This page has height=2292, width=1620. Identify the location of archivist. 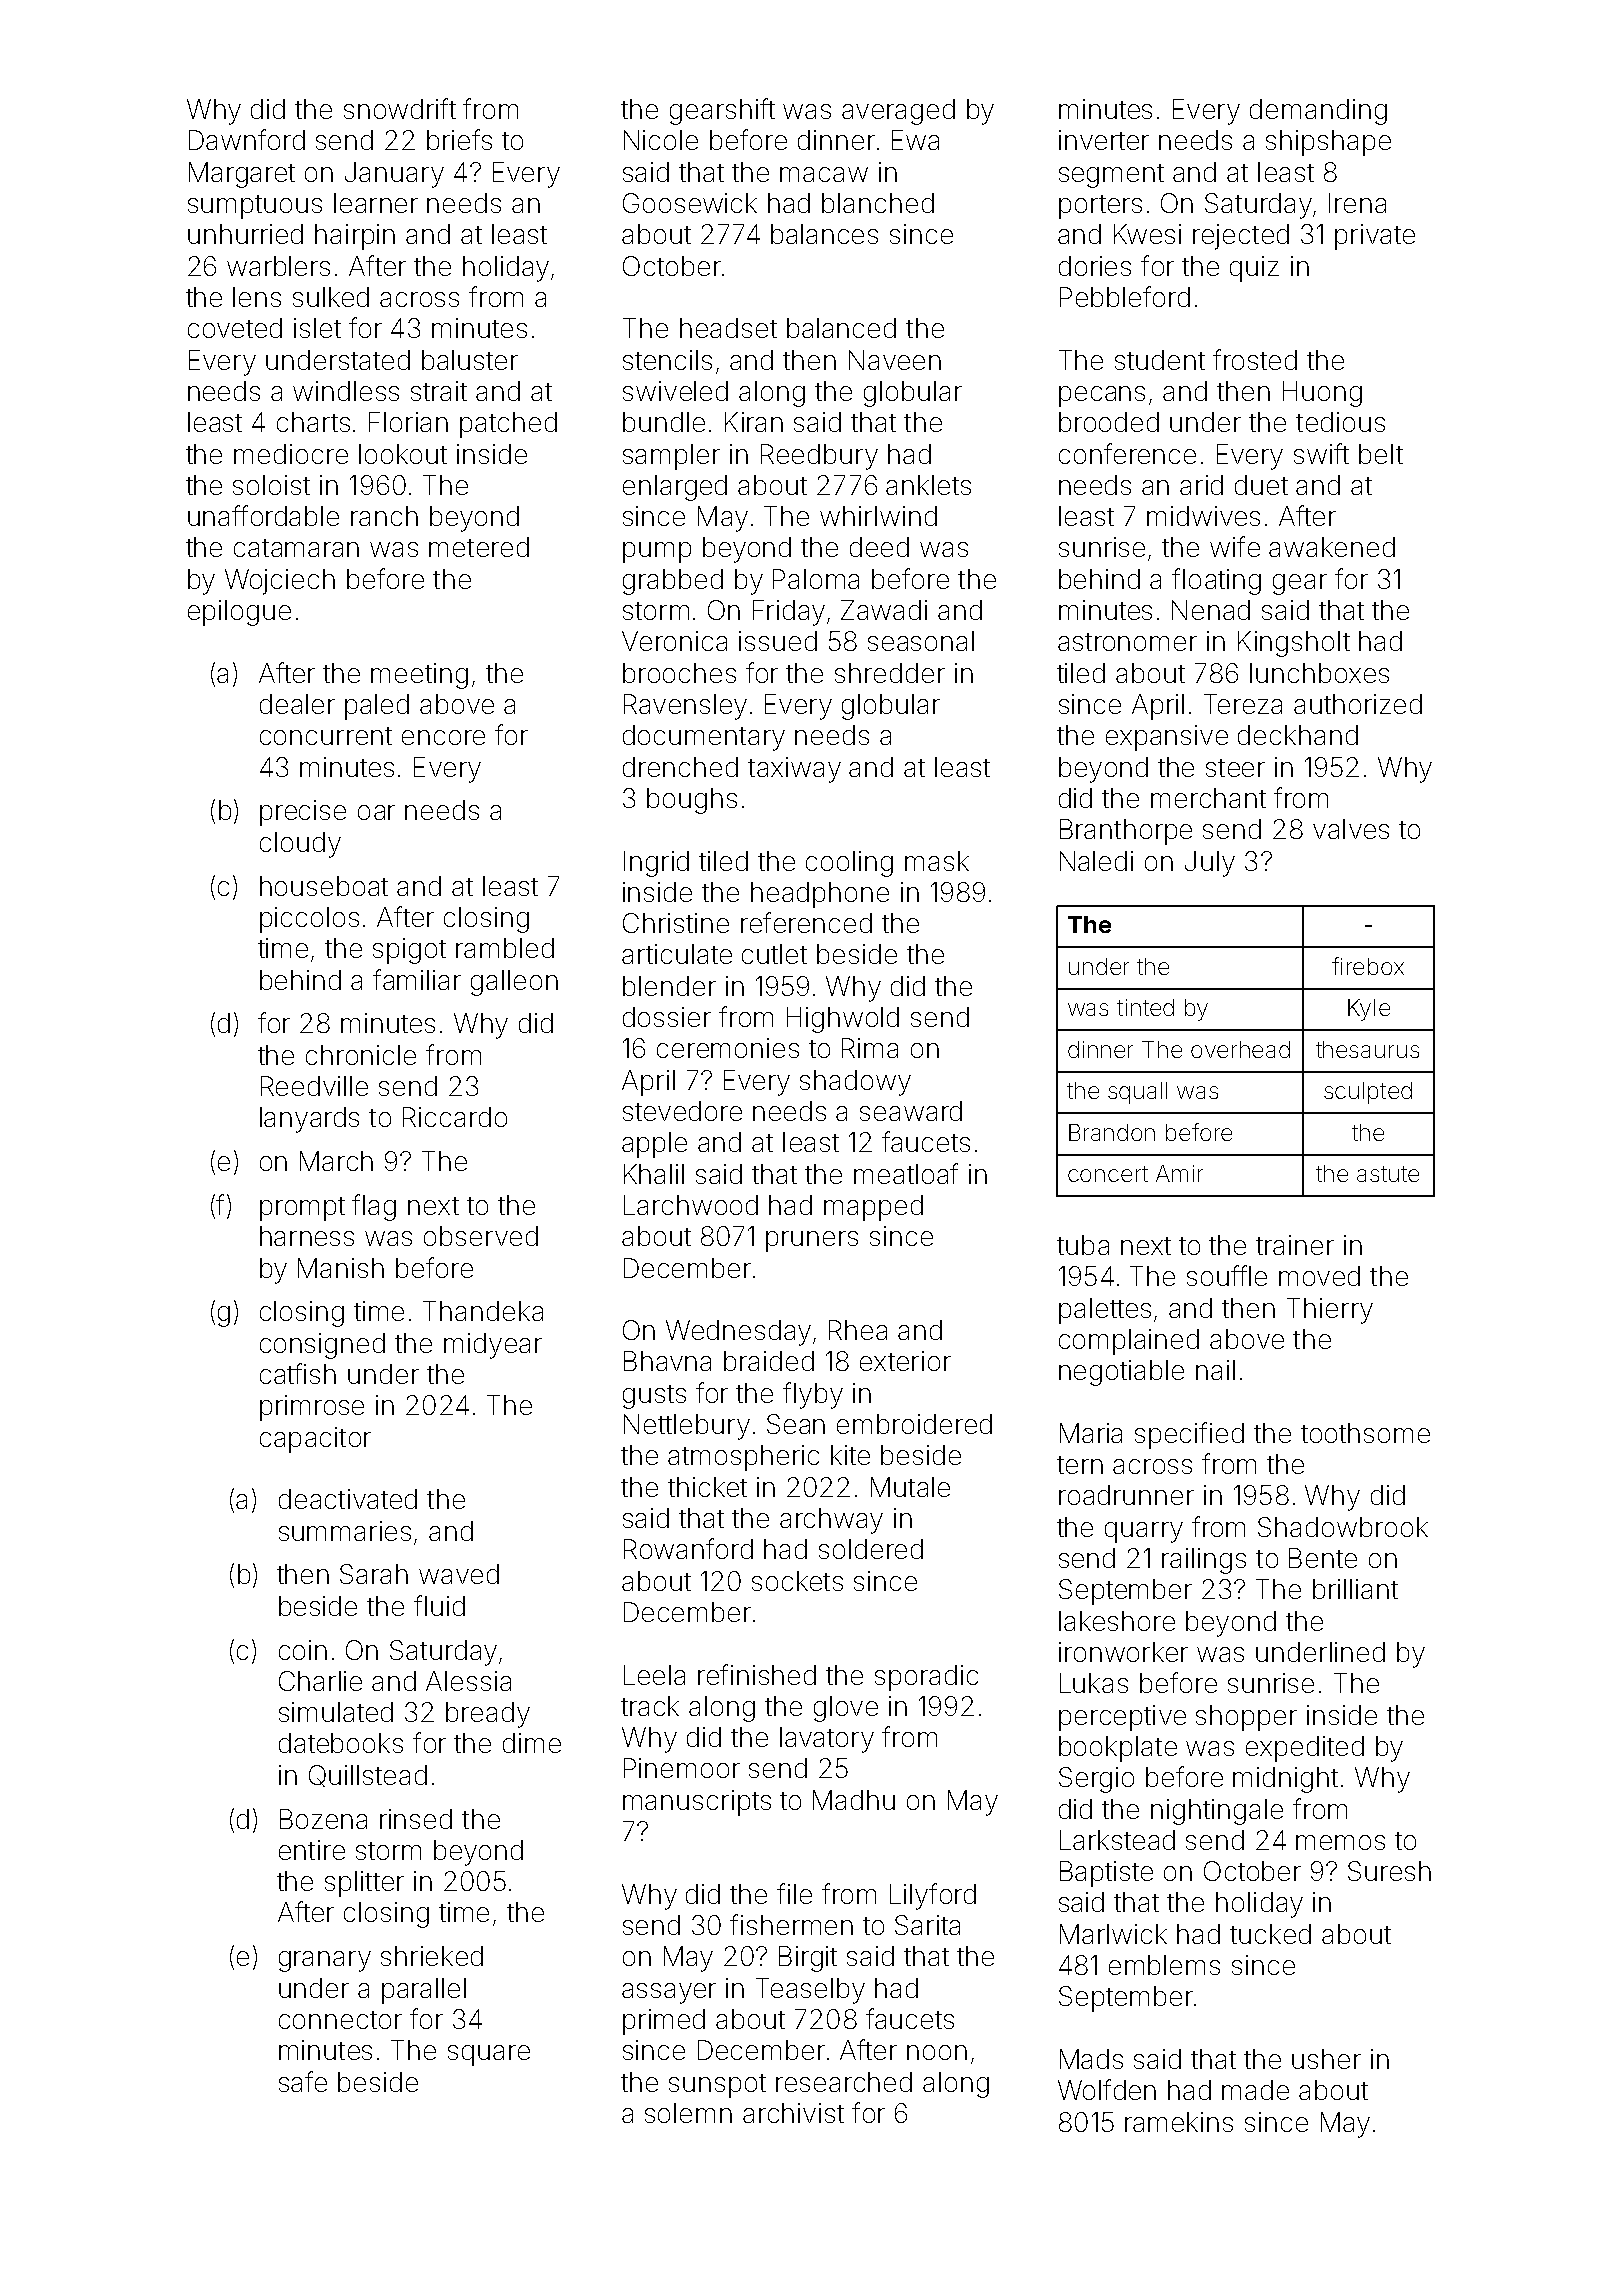
(793, 2113).
